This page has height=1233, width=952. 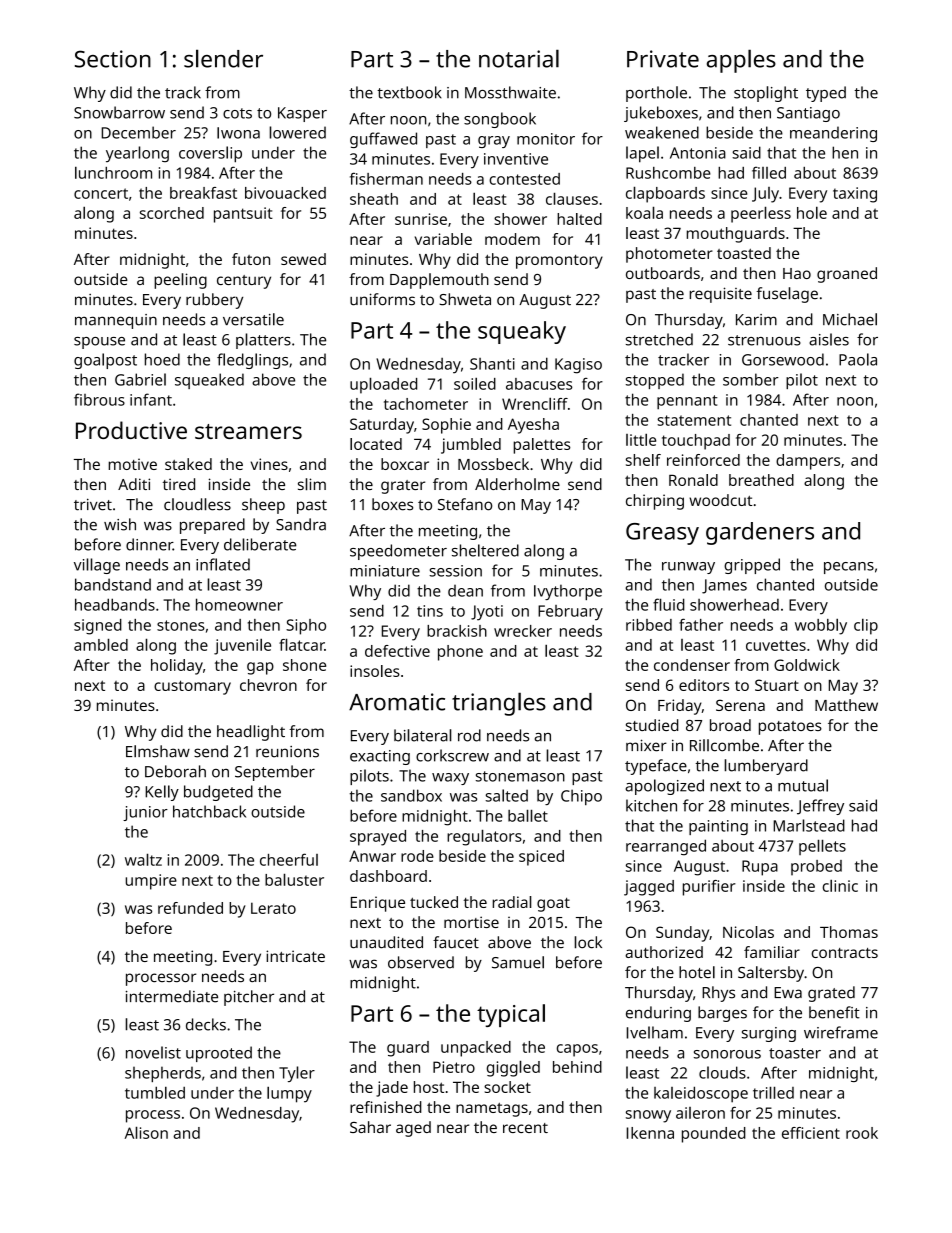 I want to click on pecans, so click(x=849, y=568).
